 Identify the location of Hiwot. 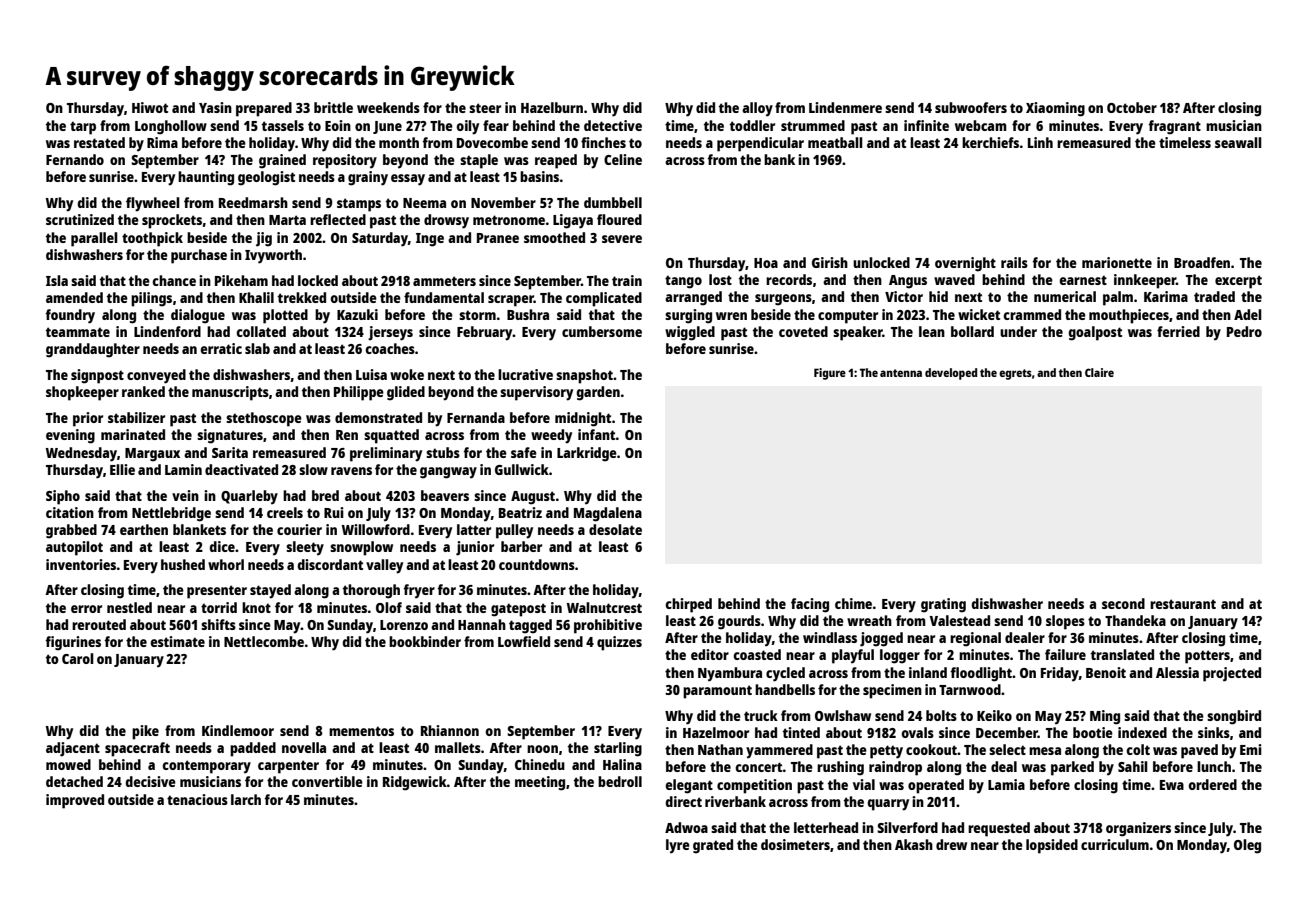
(150, 107).
